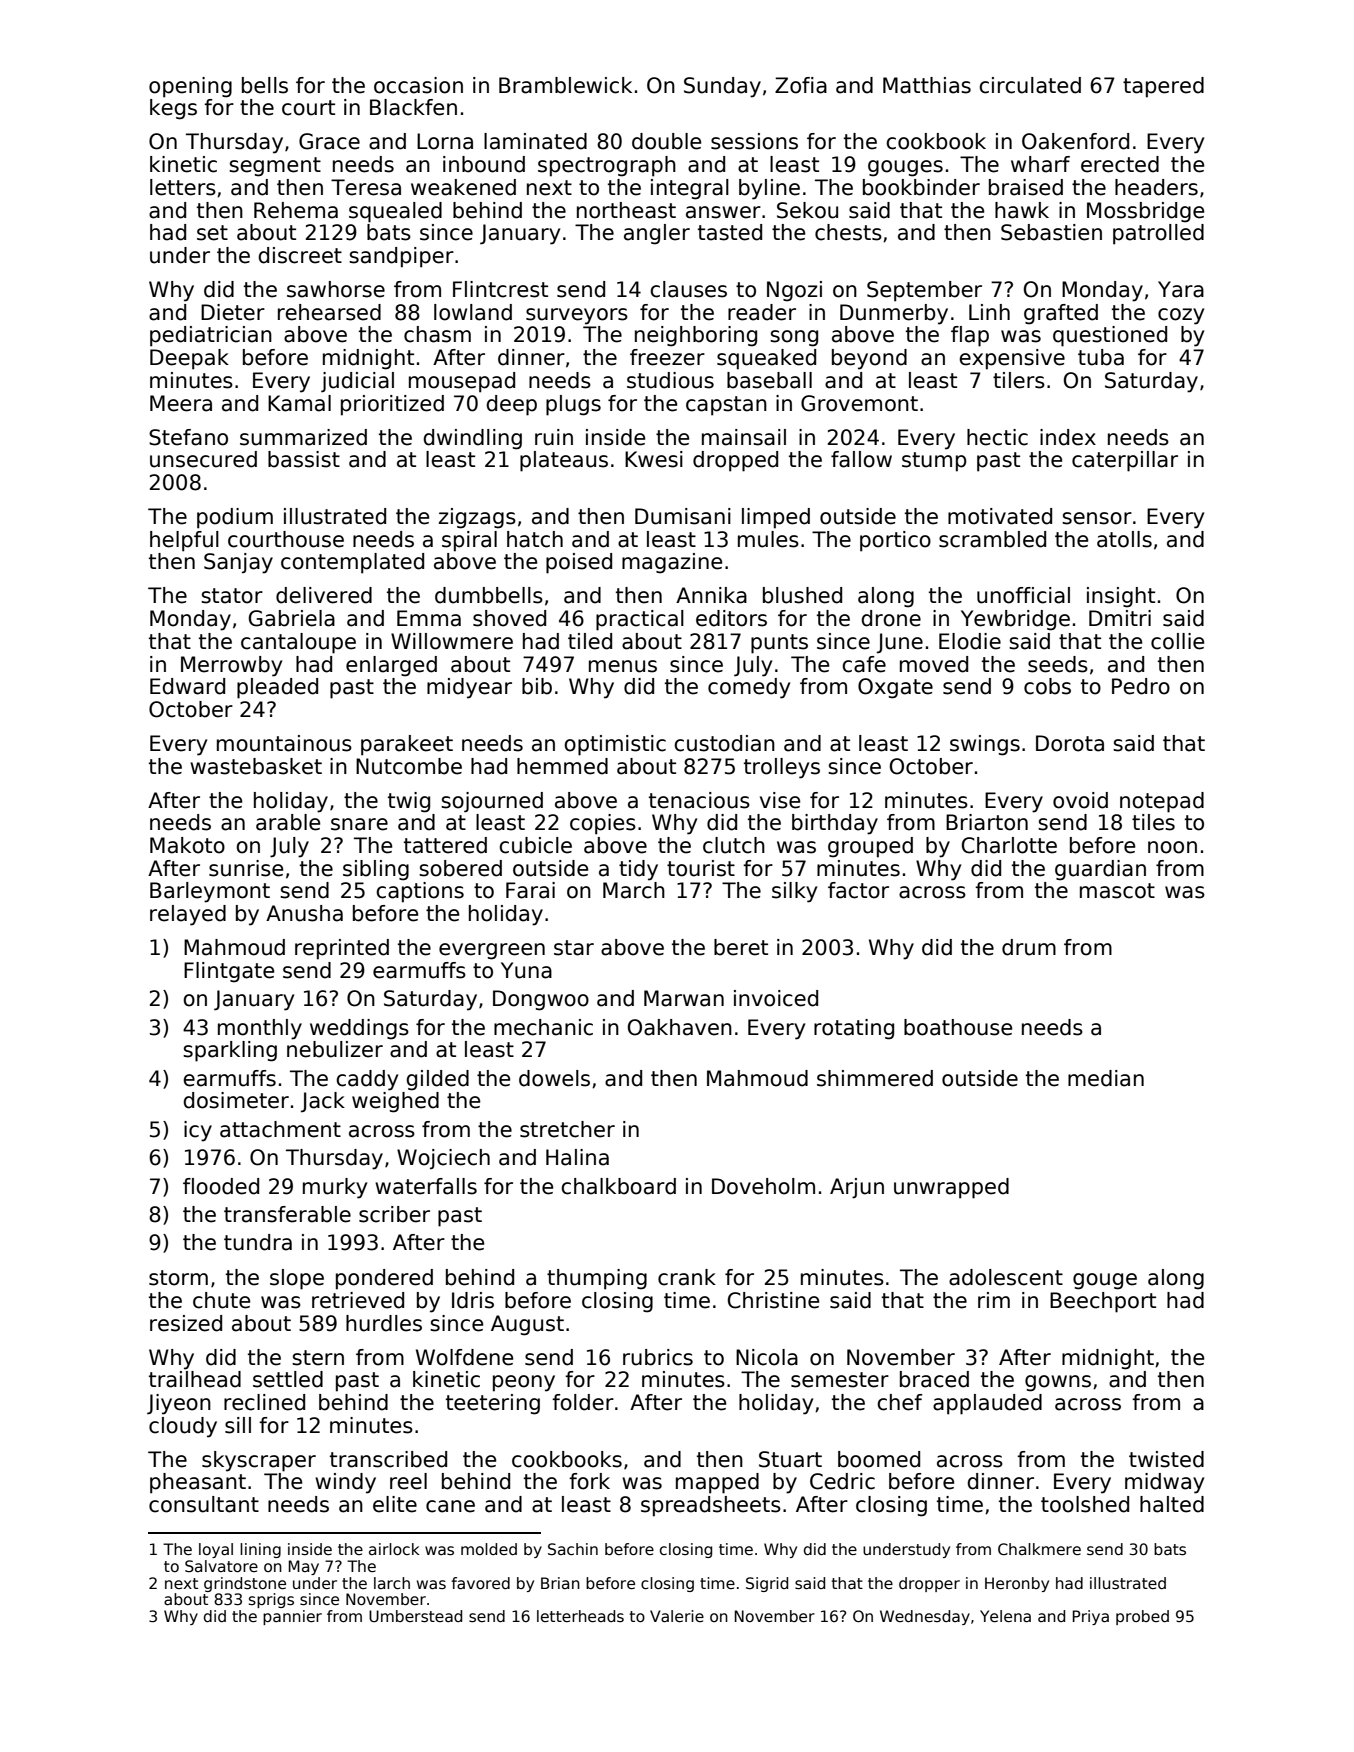 Image resolution: width=1354 pixels, height=1752 pixels. What do you see at coordinates (565, 85) in the document?
I see `Bramblewick` at bounding box center [565, 85].
